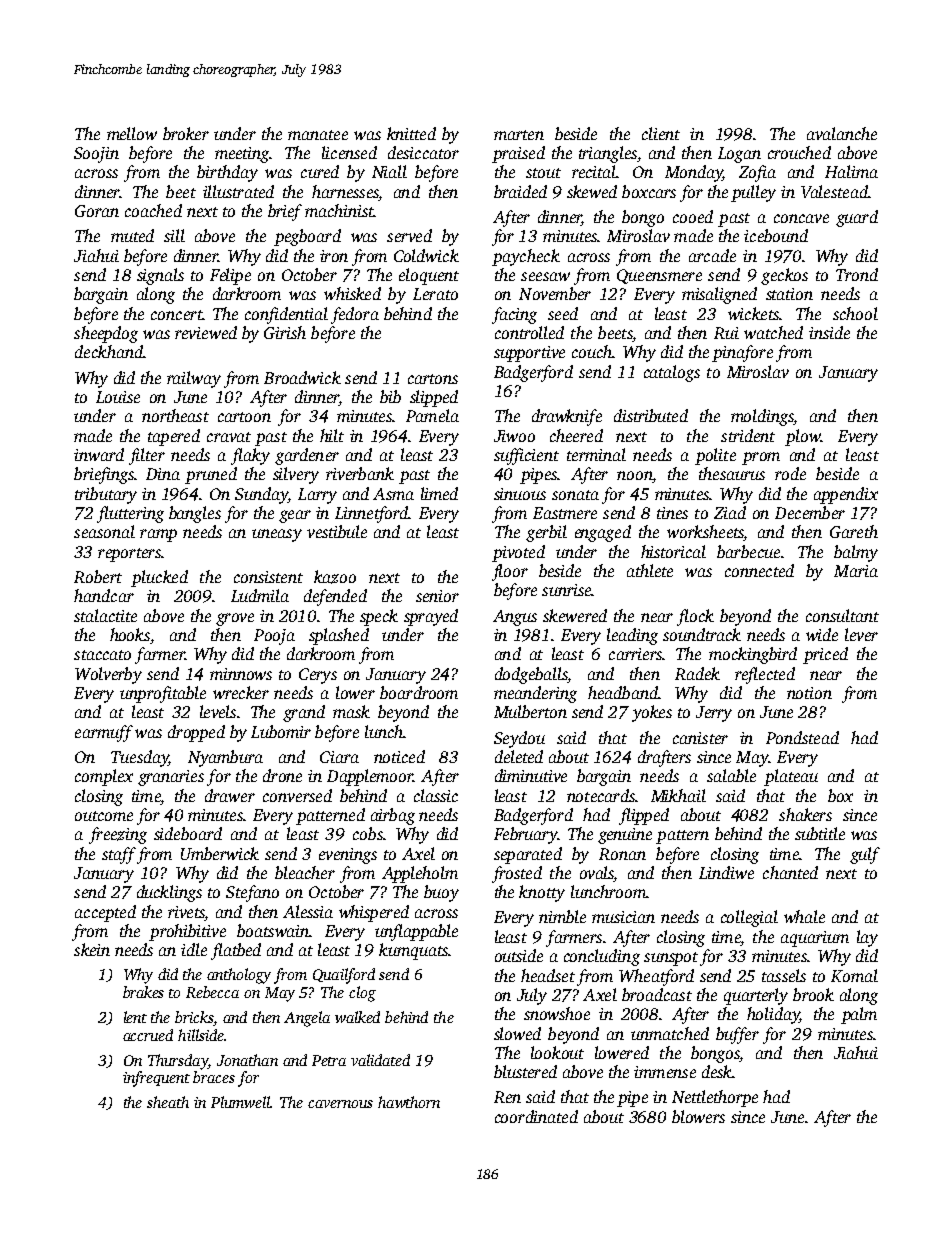  Describe the element at coordinates (413, 951) in the image. I see `kumquats` at that location.
